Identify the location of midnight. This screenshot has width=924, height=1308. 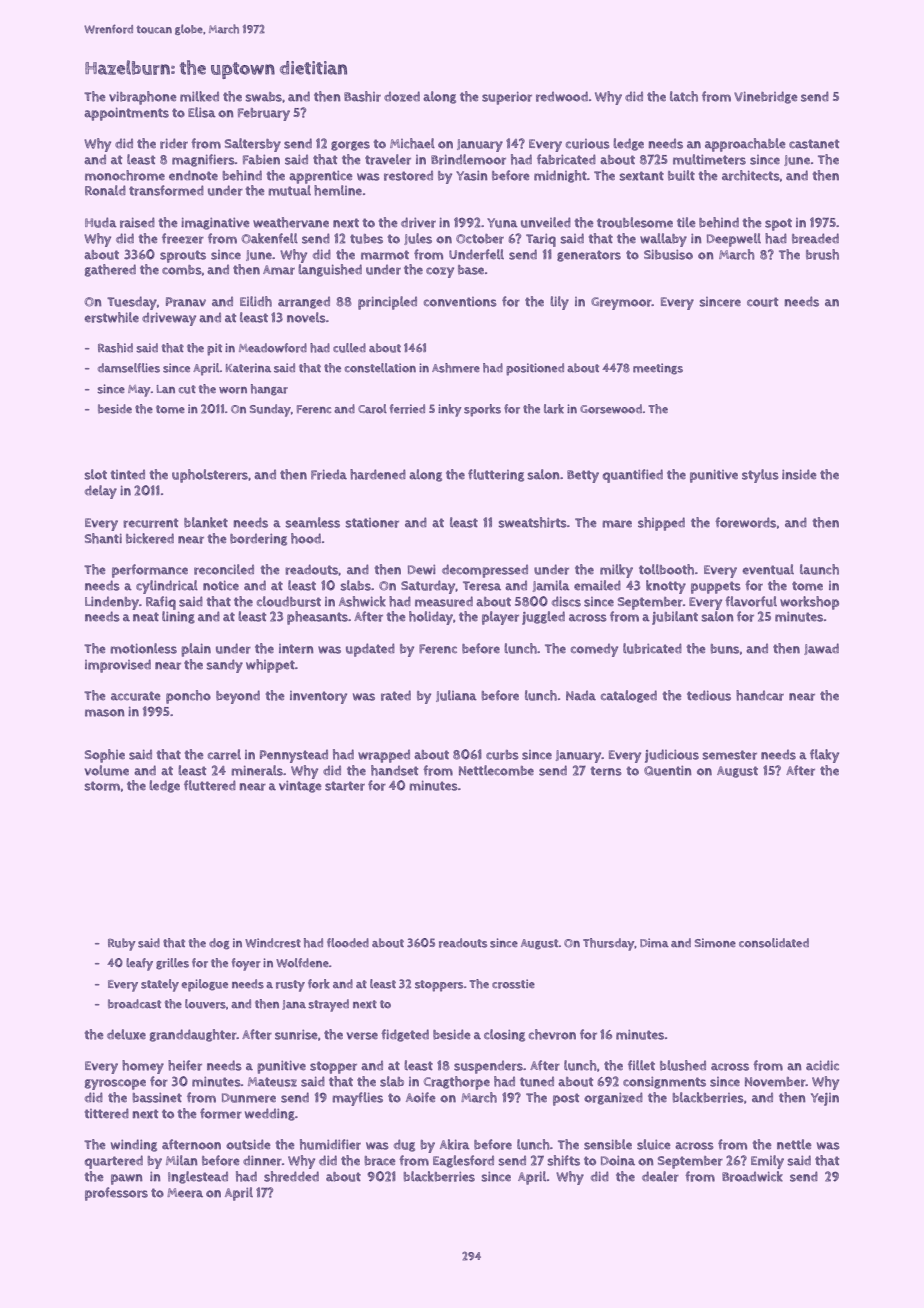
(560, 176).
